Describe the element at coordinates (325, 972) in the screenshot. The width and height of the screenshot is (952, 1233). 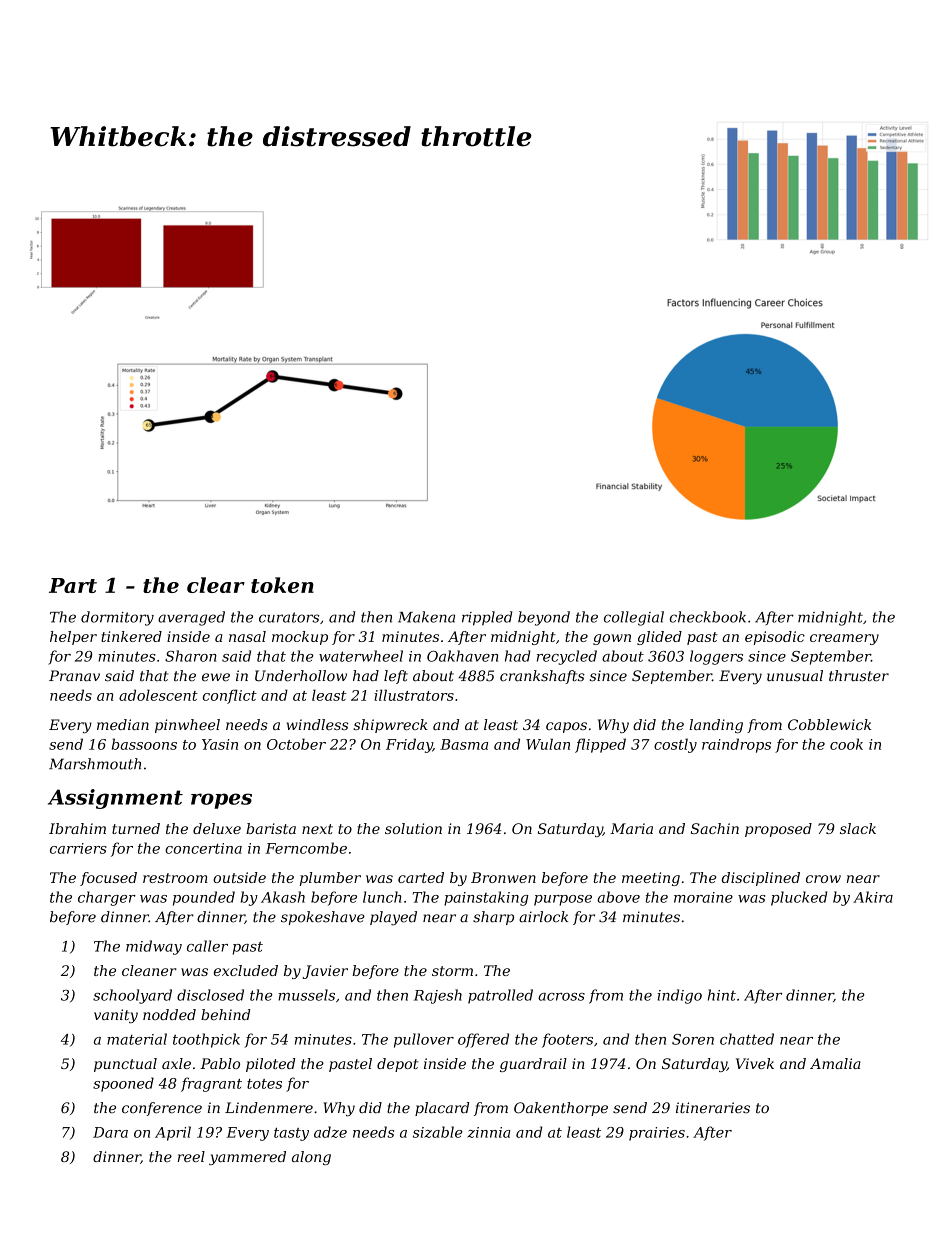
I see `Javier` at that location.
